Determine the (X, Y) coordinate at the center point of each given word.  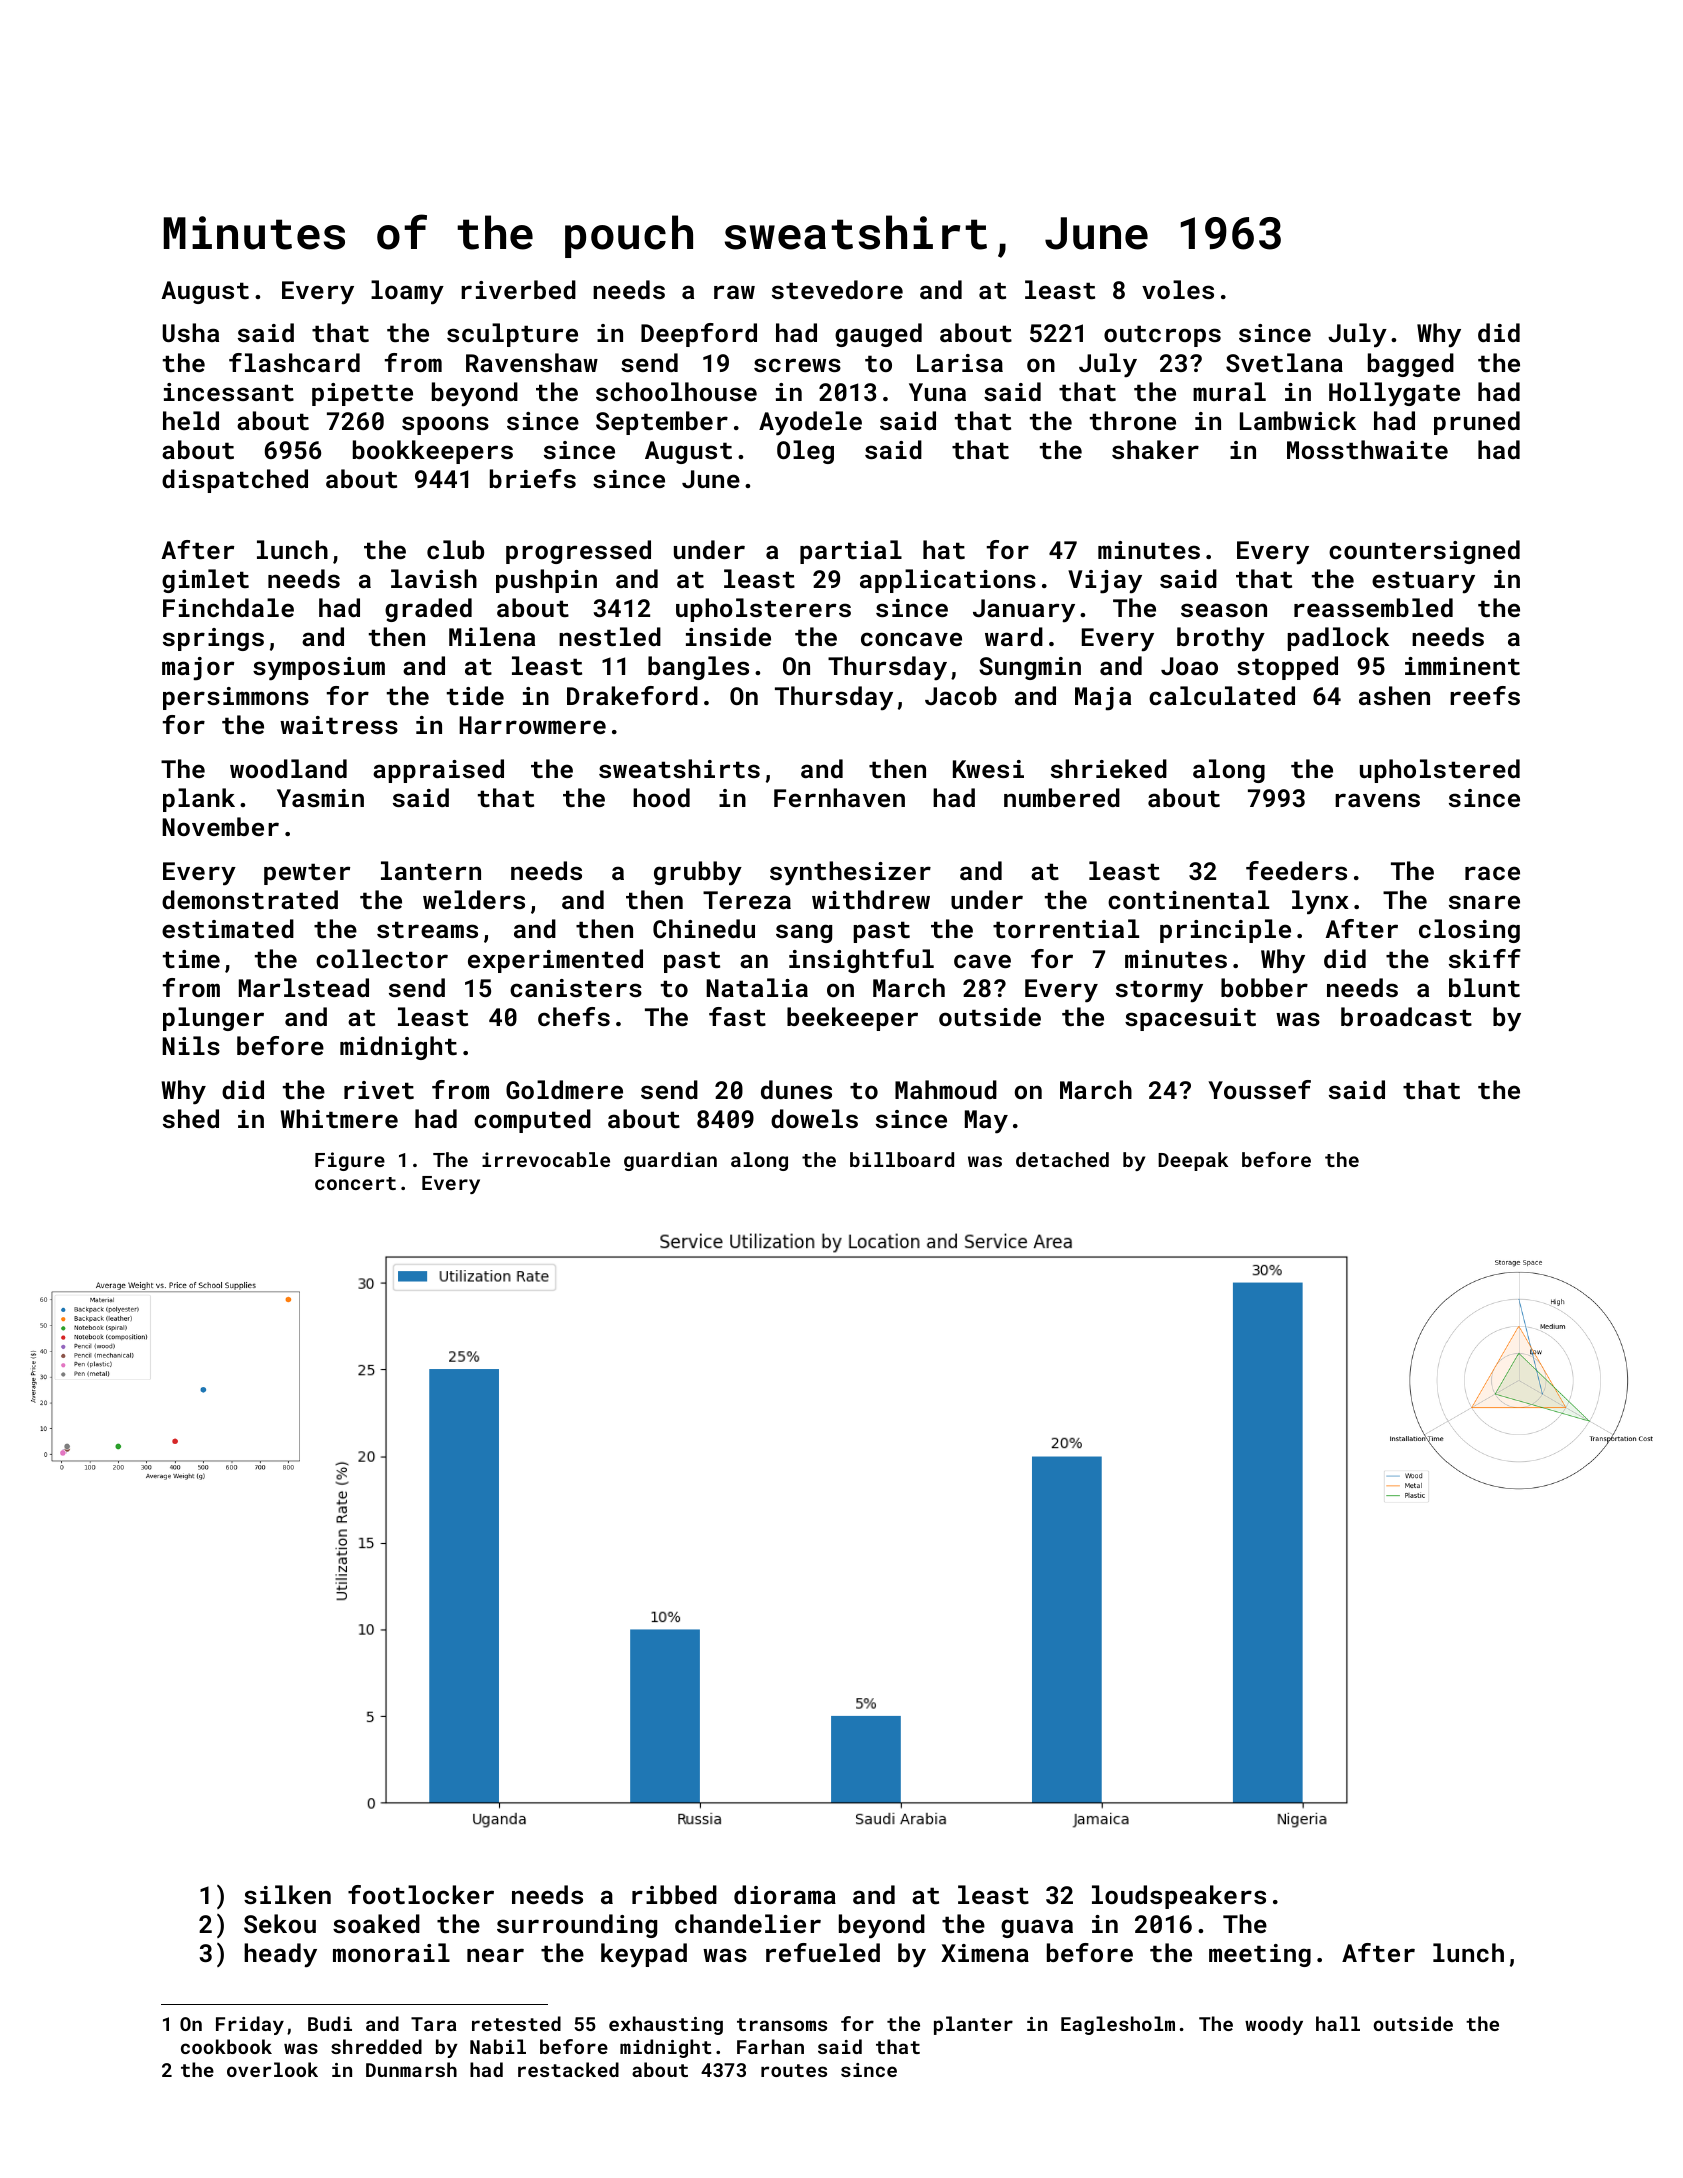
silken (287, 1894)
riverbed (518, 289)
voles (1178, 289)
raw (734, 292)
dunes (796, 1089)
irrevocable (546, 1159)
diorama (785, 1894)
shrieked (1109, 768)
